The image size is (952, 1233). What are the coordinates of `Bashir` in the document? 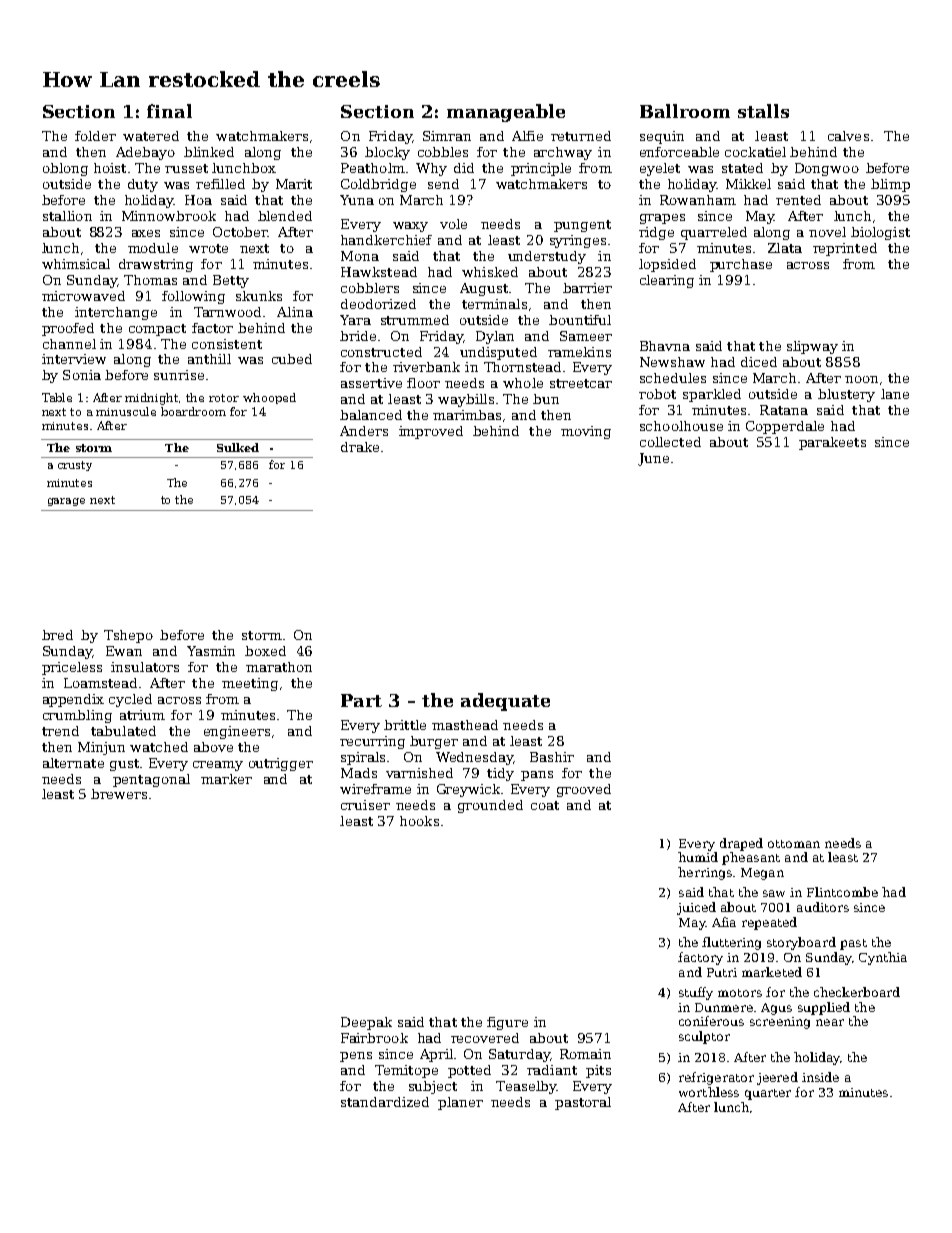 It's located at (552, 757).
